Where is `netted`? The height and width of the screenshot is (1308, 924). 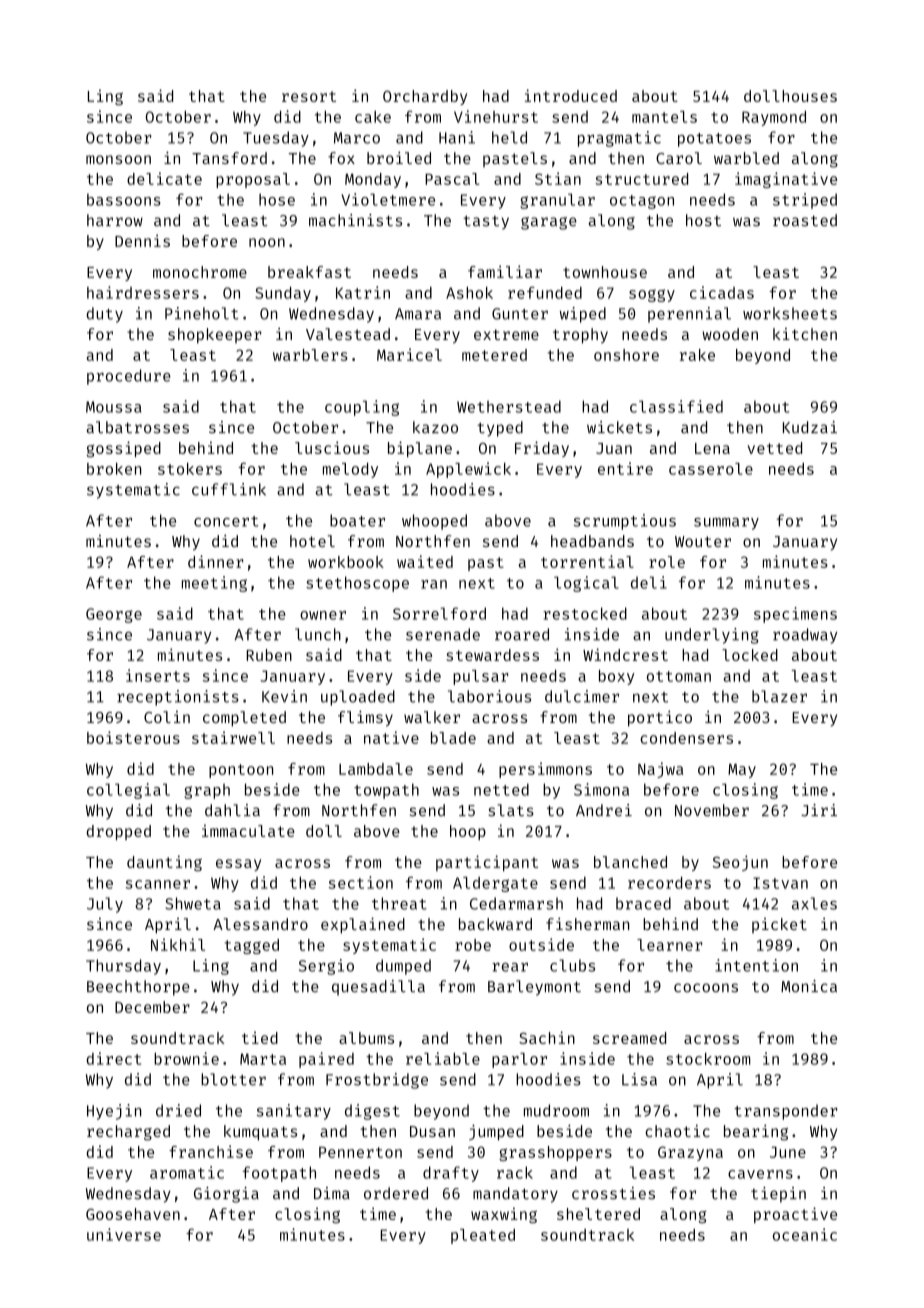 netted is located at coordinates (501, 789).
